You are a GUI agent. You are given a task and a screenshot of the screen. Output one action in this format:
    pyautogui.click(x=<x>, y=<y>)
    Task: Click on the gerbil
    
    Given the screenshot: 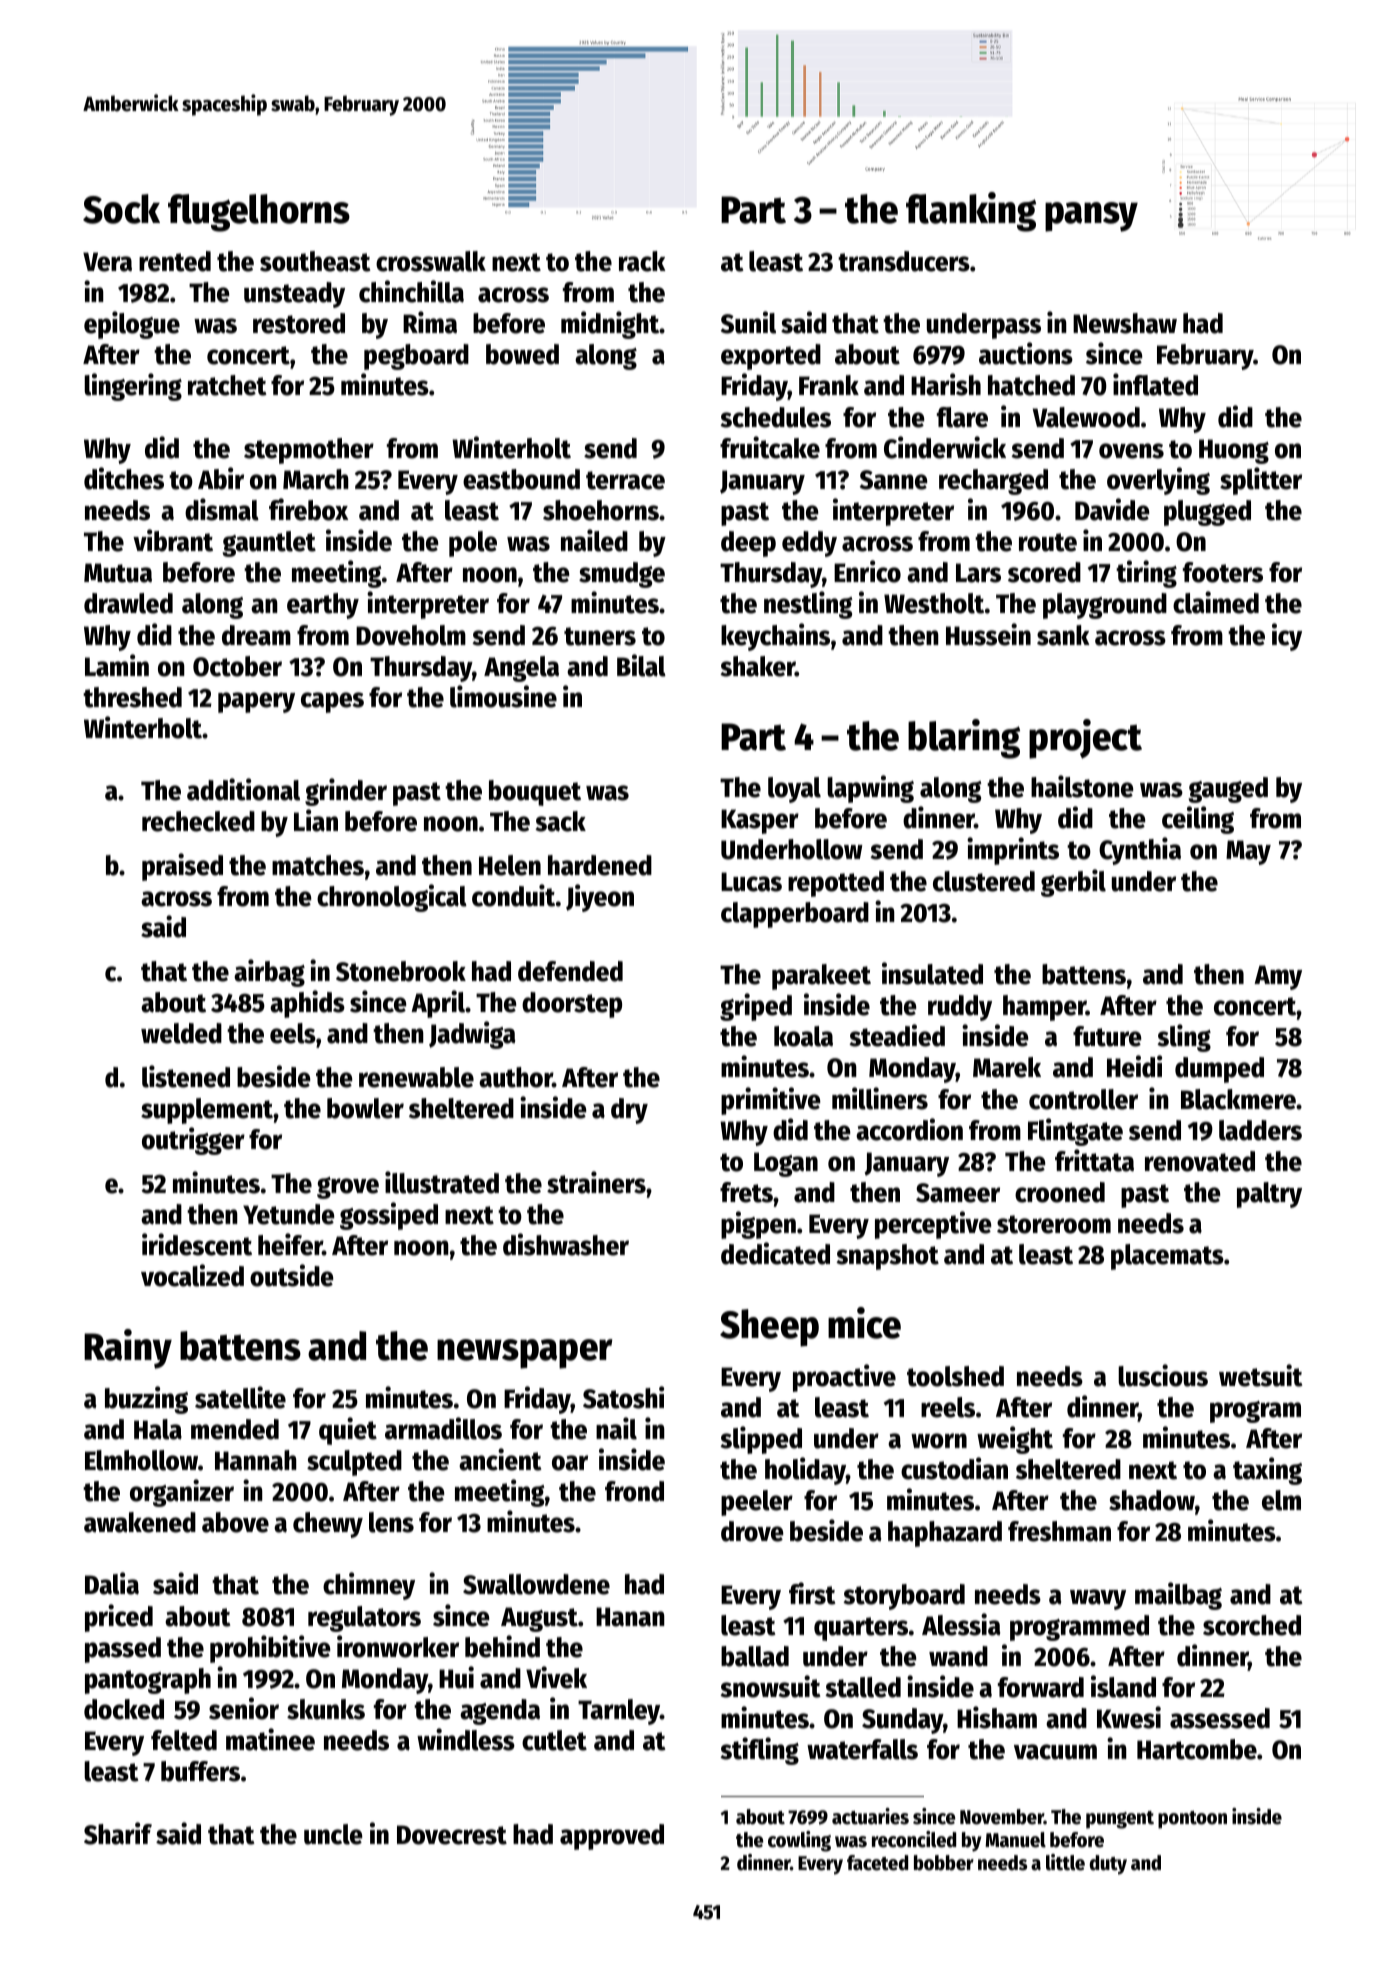 What is the action you would take?
    pyautogui.click(x=1073, y=883)
